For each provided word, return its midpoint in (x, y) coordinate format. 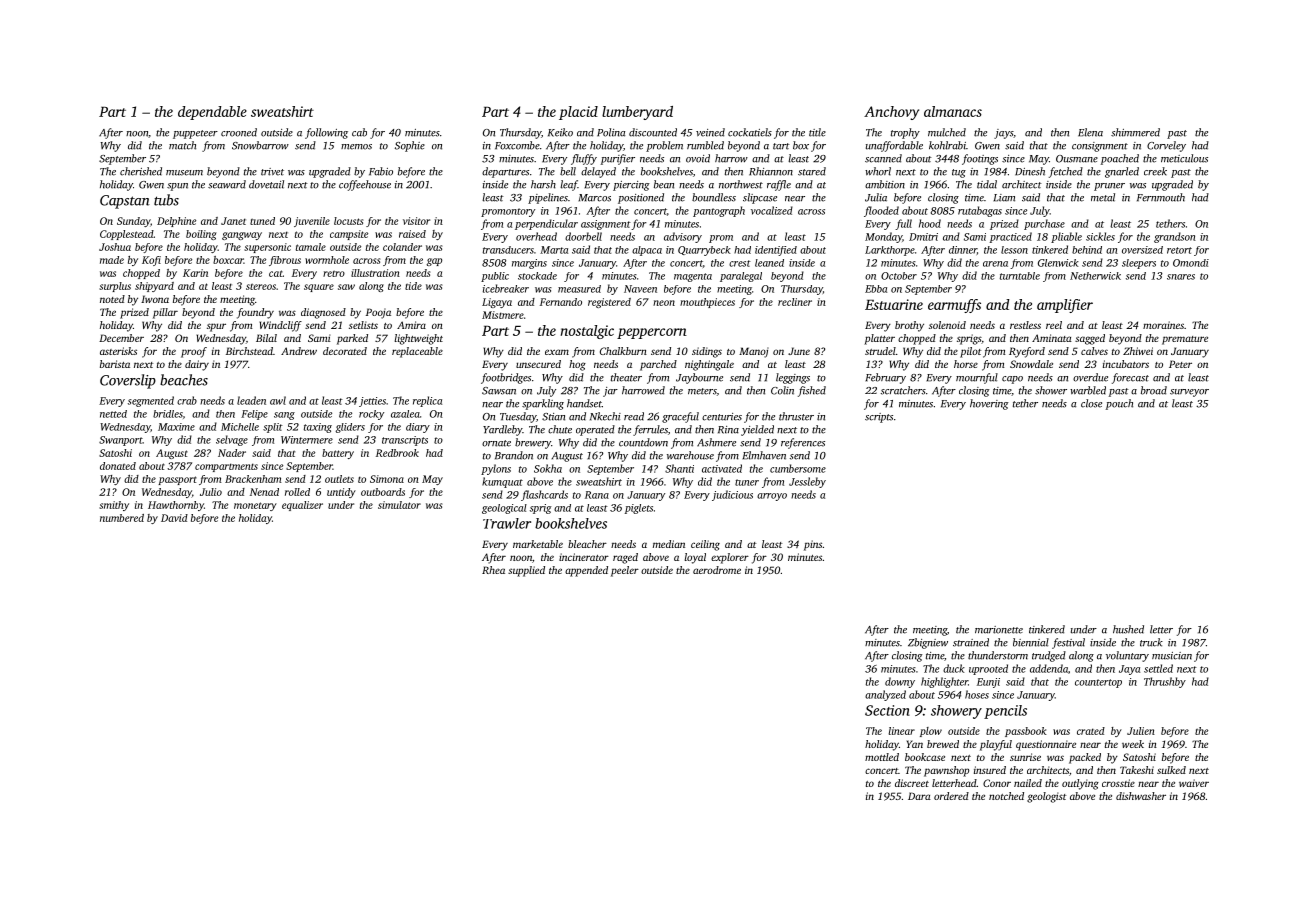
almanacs (953, 111)
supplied (526, 571)
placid (578, 113)
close (1091, 403)
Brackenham (253, 479)
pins (813, 545)
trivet (272, 172)
